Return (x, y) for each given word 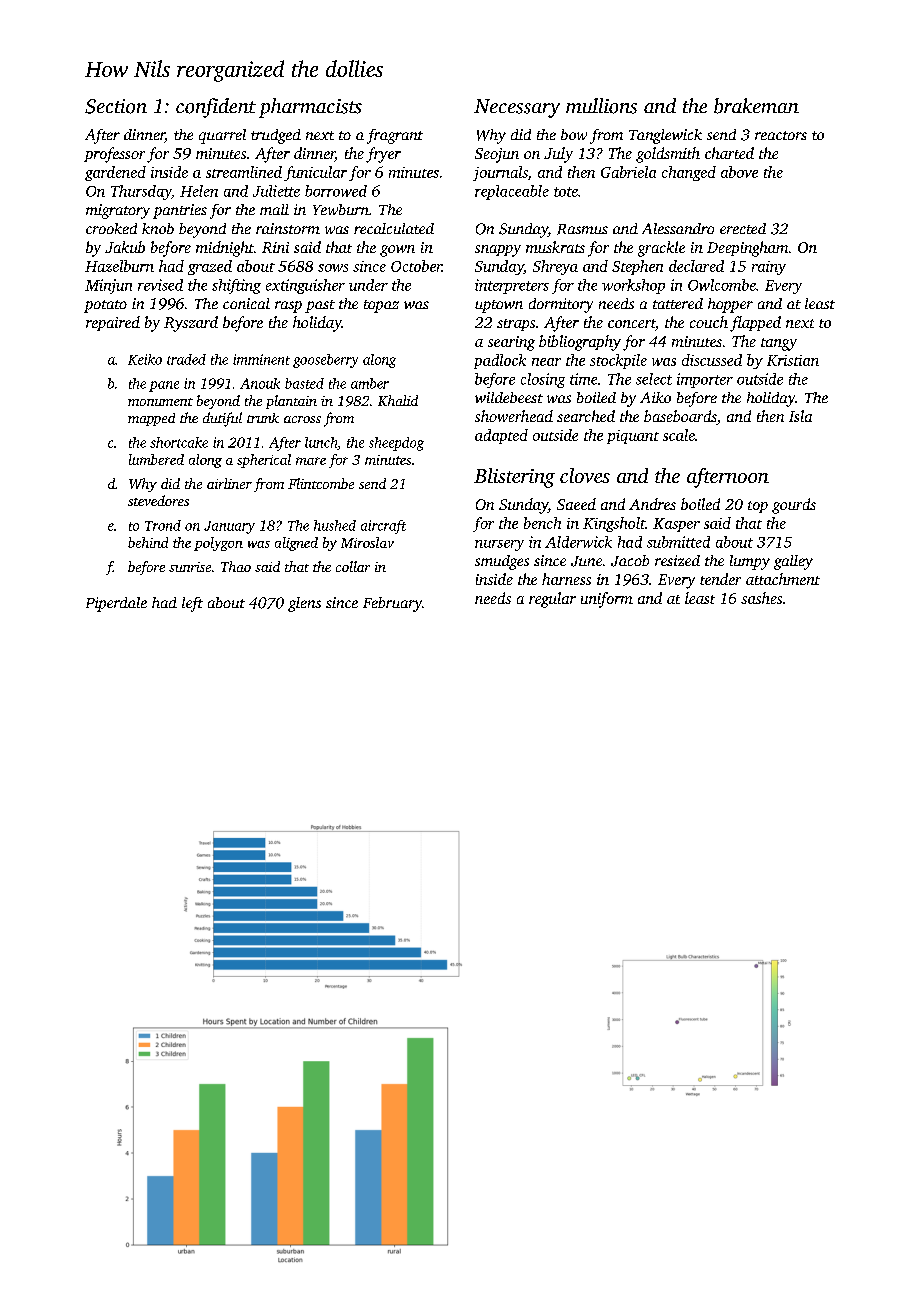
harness (566, 579)
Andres (652, 504)
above (739, 172)
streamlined (244, 172)
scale (679, 435)
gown (397, 251)
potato (105, 306)
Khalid (398, 400)
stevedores (158, 500)
